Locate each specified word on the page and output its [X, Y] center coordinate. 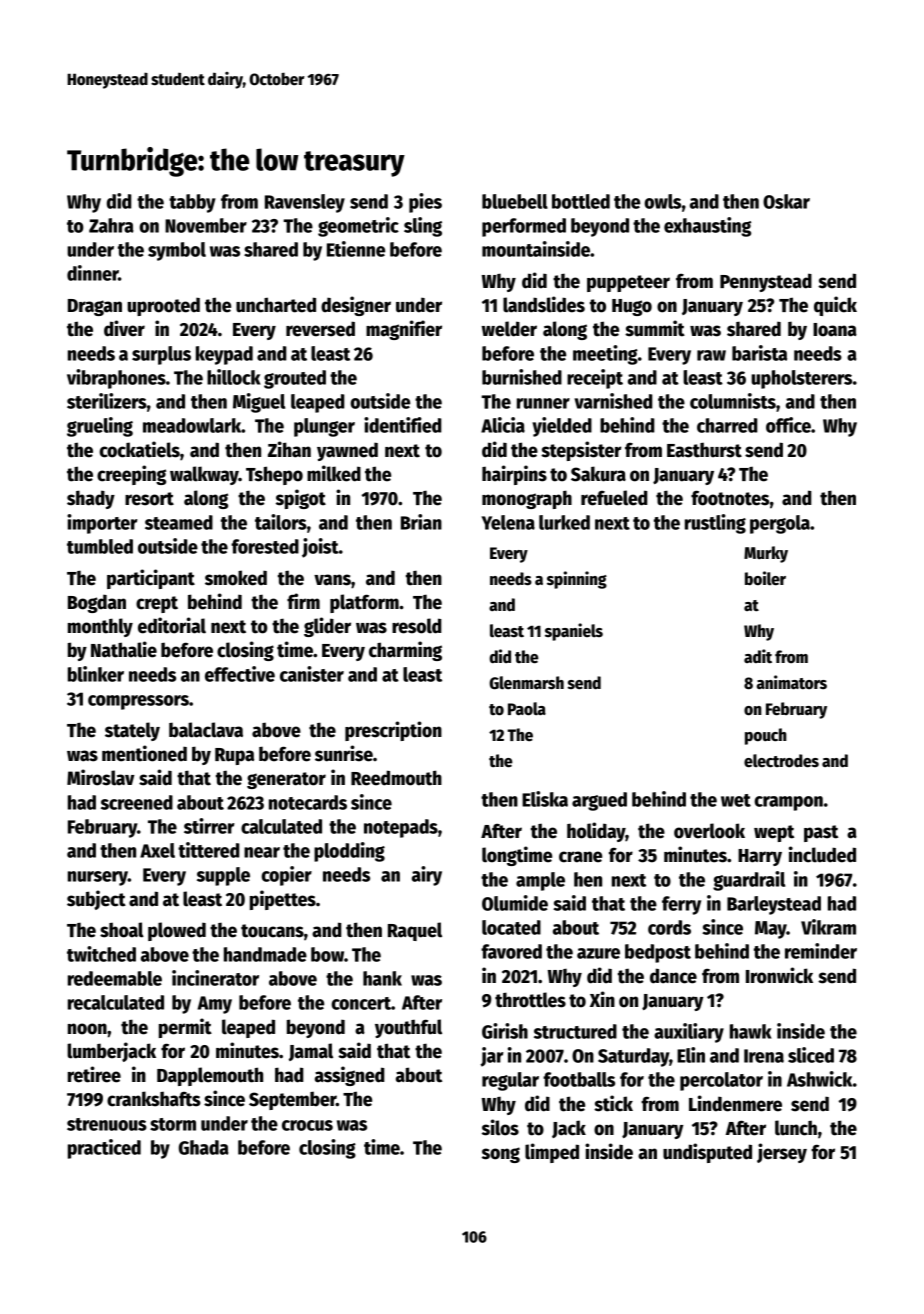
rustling [715, 524]
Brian [421, 522]
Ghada [204, 1147]
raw [711, 355]
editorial [172, 625]
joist [320, 548]
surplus [161, 355]
